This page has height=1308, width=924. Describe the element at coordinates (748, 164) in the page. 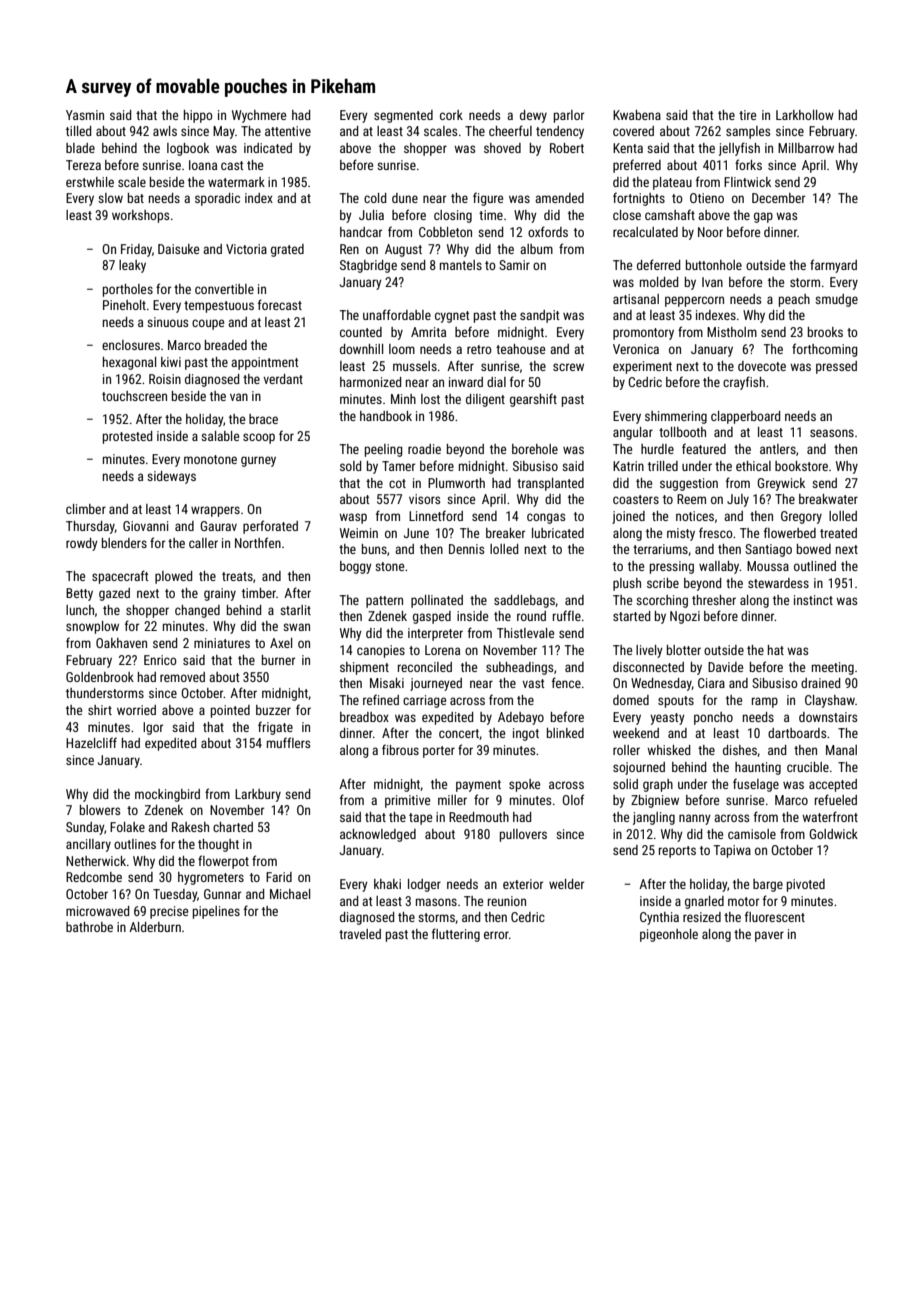

I see `forks` at that location.
